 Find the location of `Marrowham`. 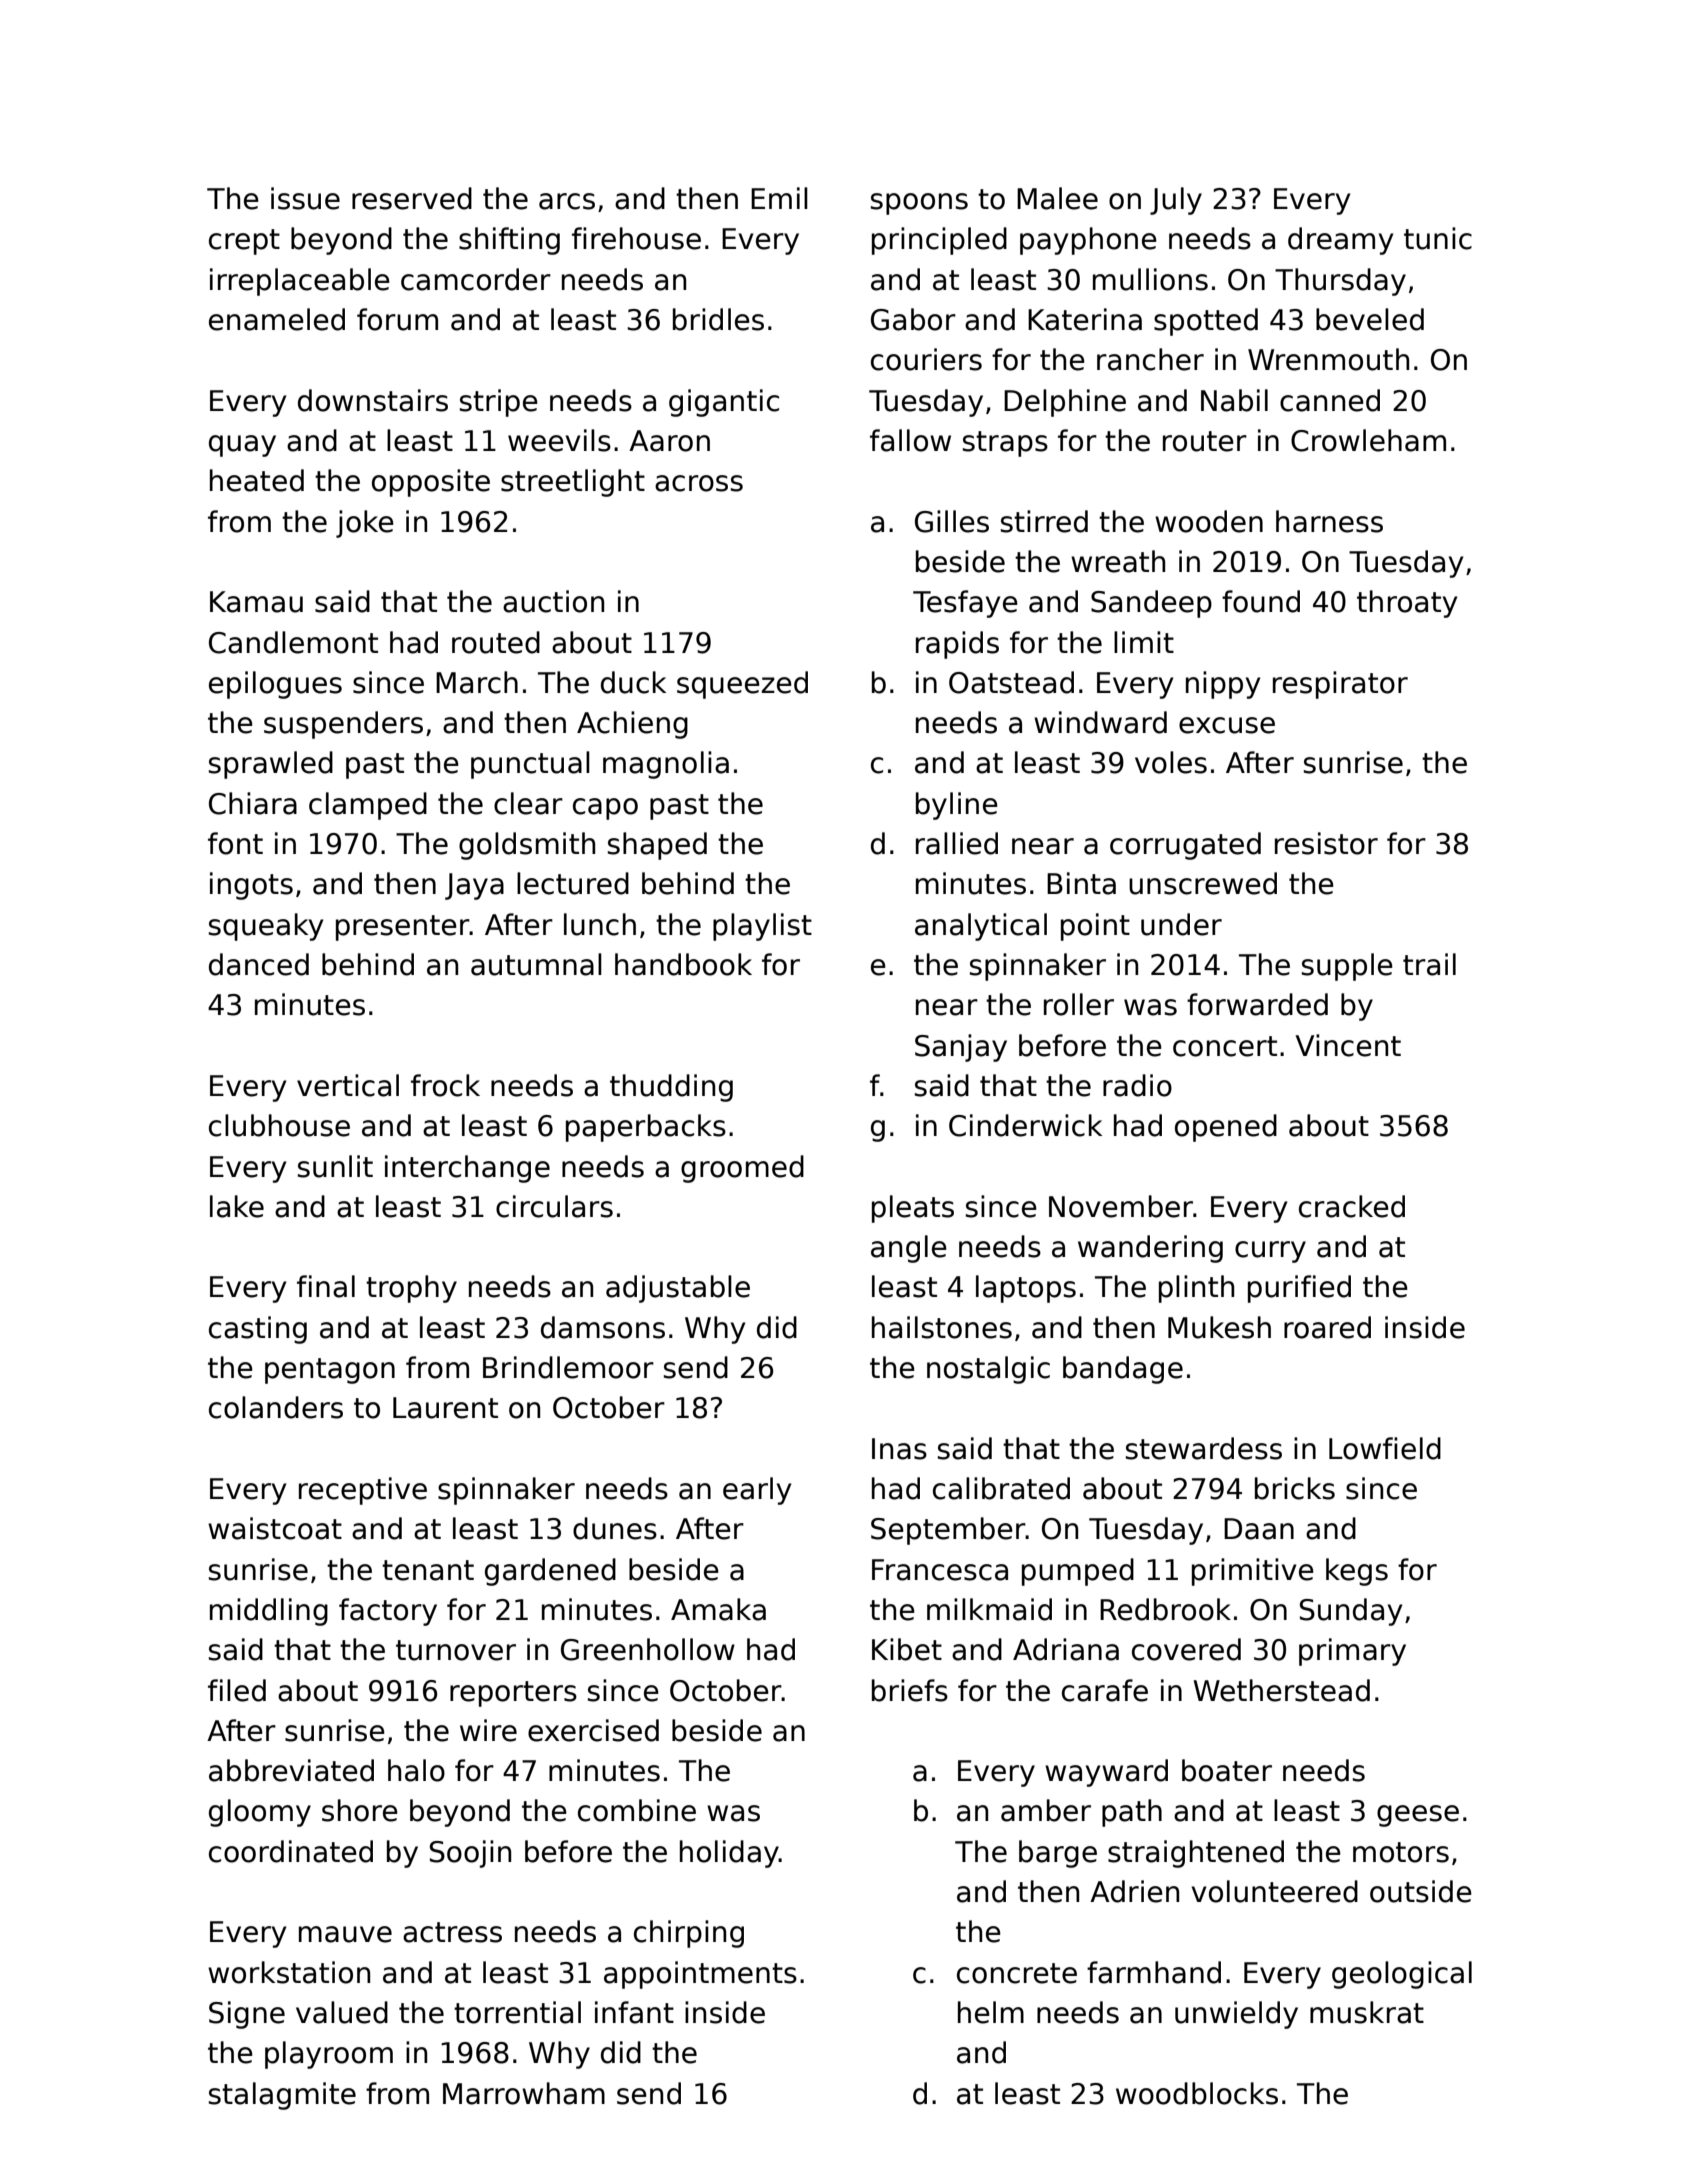

Marrowham is located at coordinates (524, 2093).
